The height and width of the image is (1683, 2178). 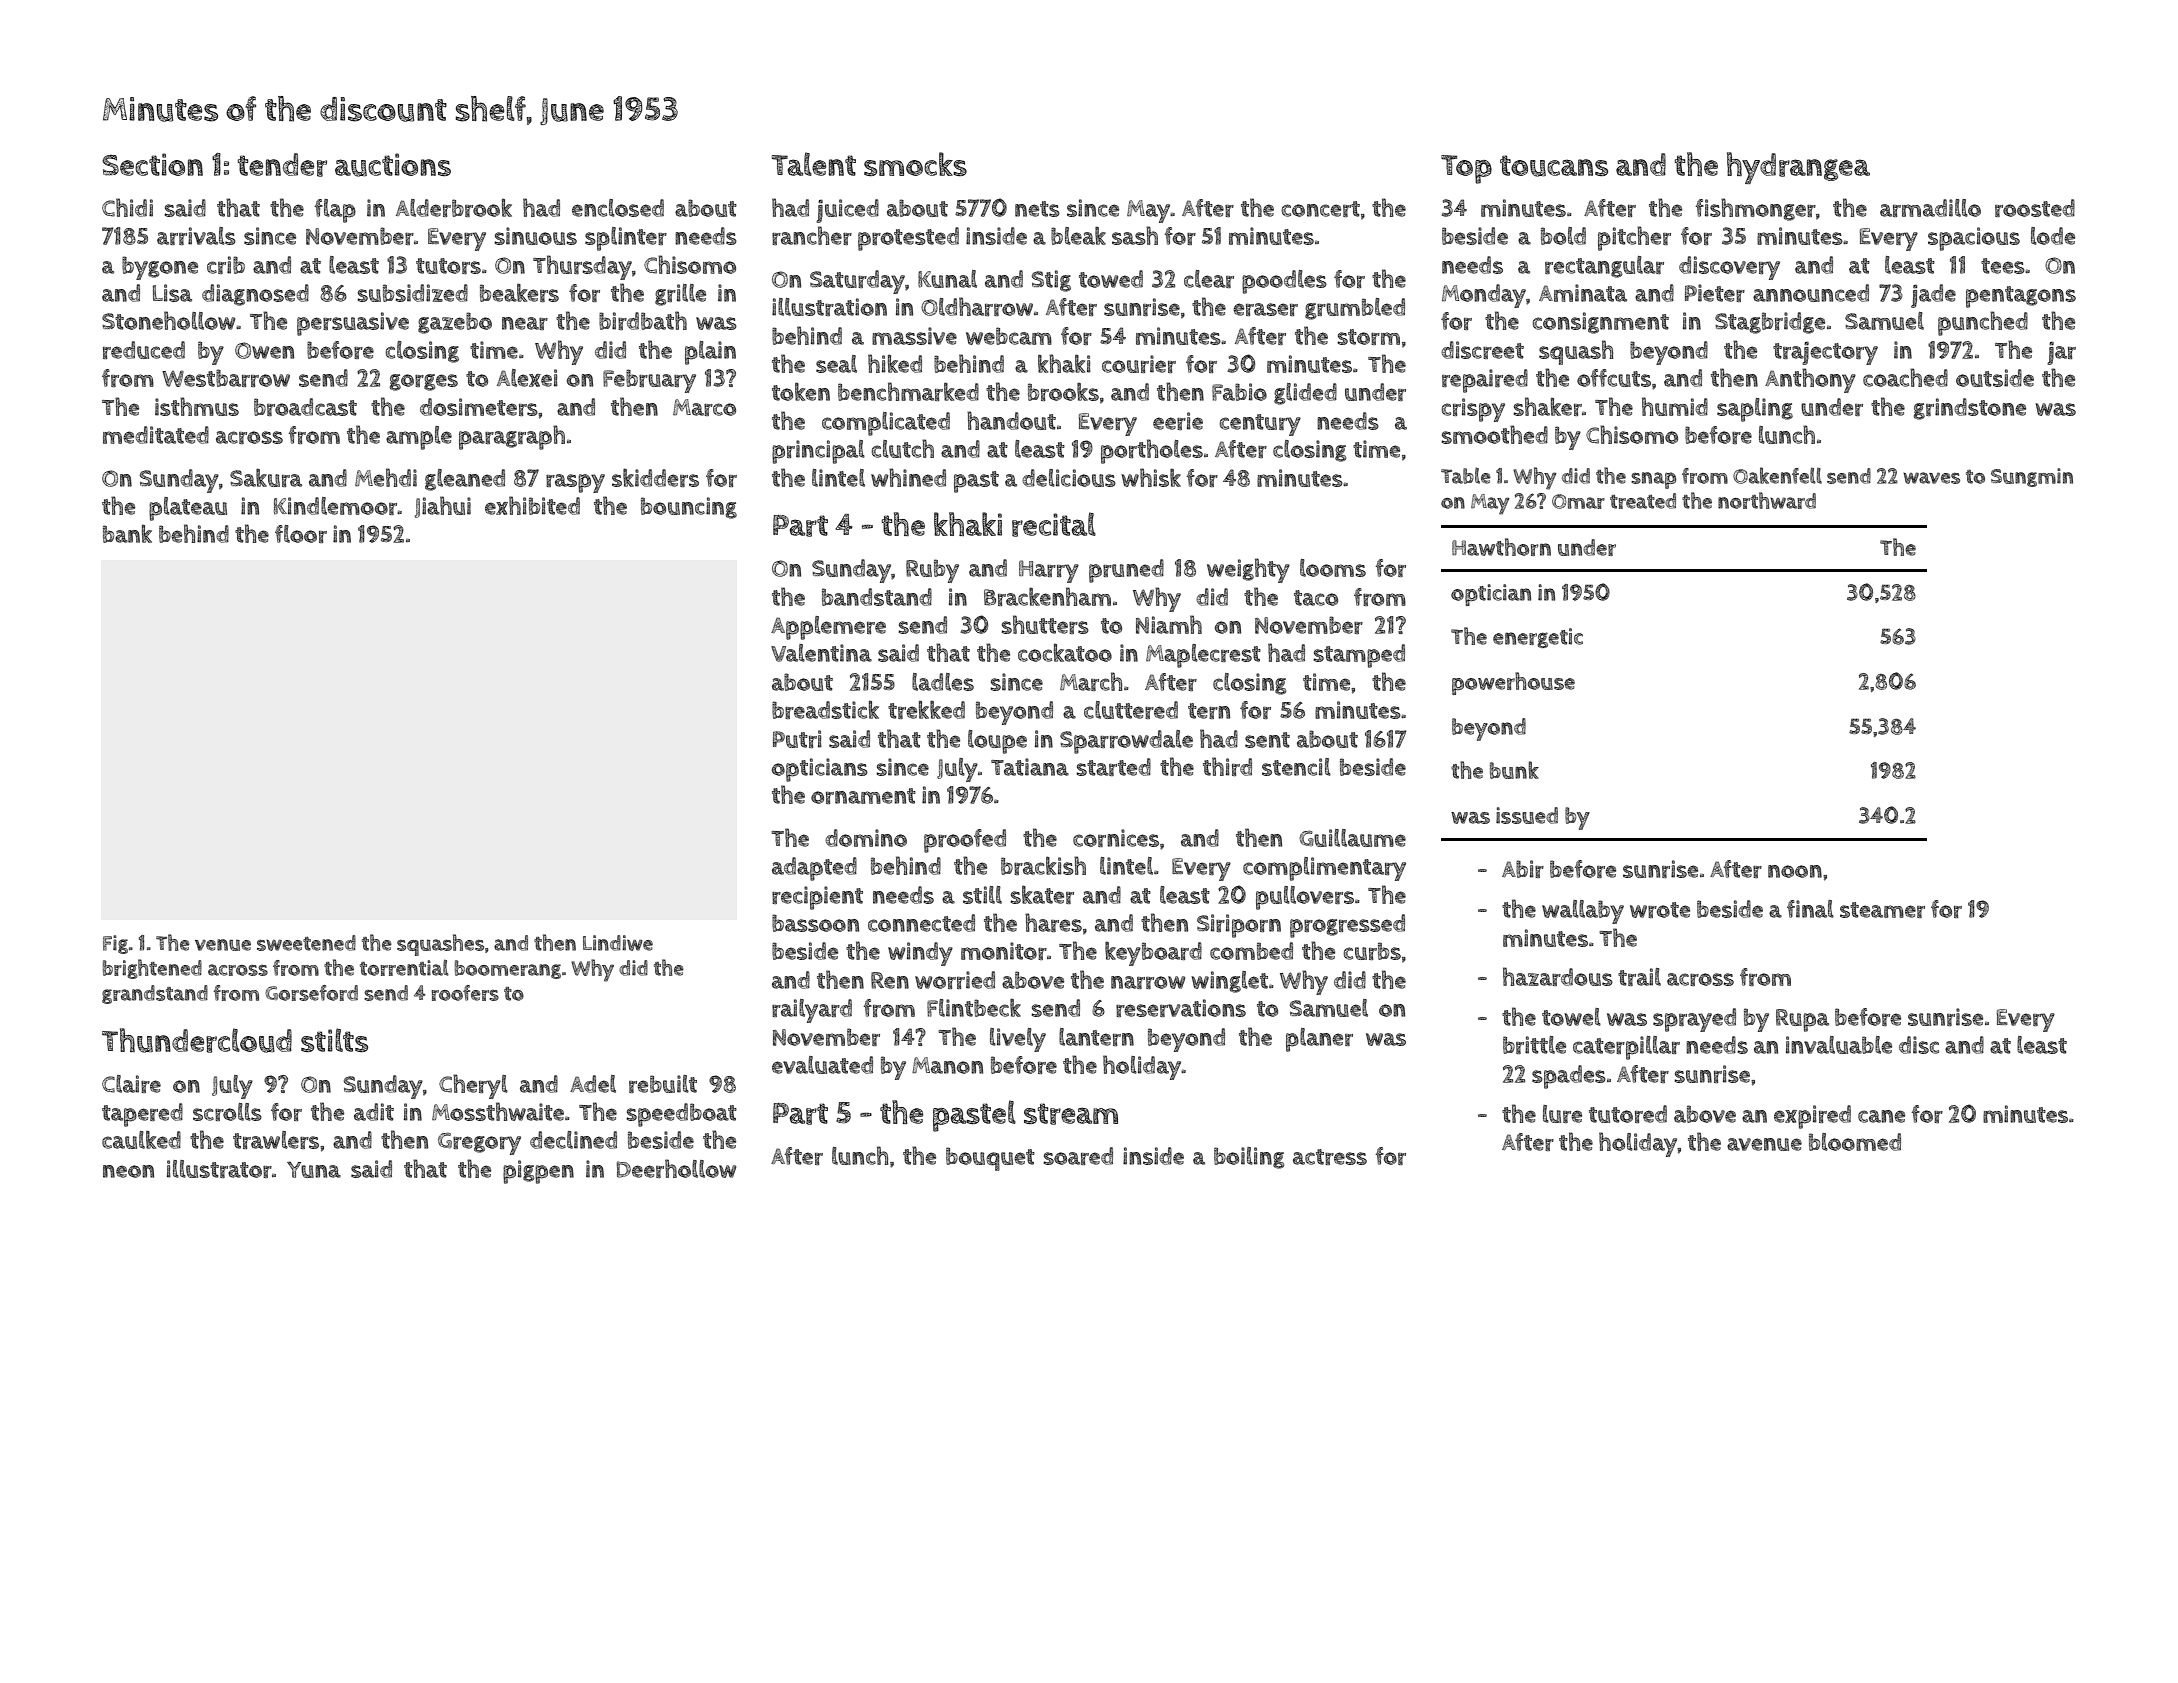 What do you see at coordinates (1045, 624) in the image?
I see `shutters` at bounding box center [1045, 624].
